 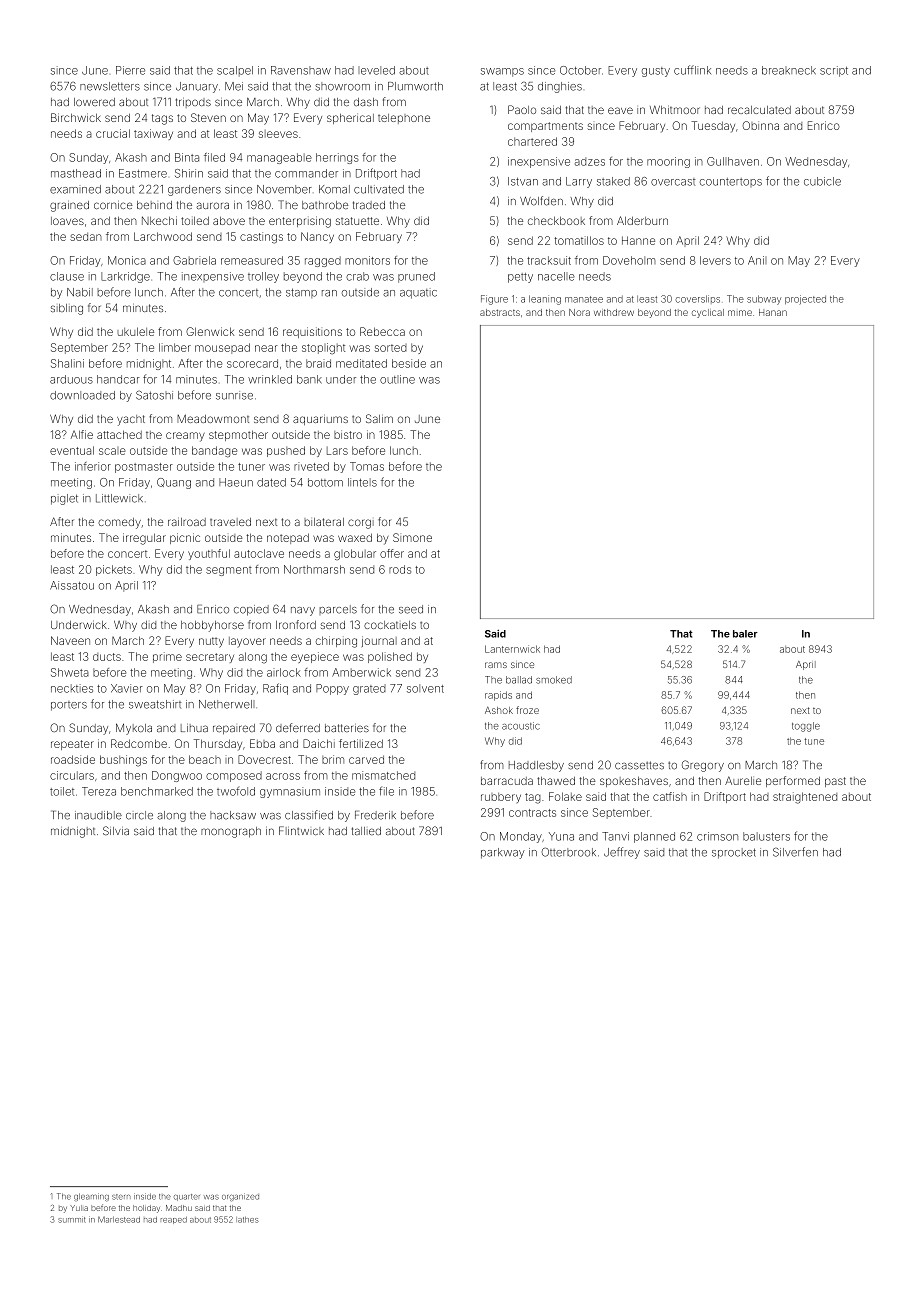 What do you see at coordinates (130, 70) in the page?
I see `Pierre` at bounding box center [130, 70].
